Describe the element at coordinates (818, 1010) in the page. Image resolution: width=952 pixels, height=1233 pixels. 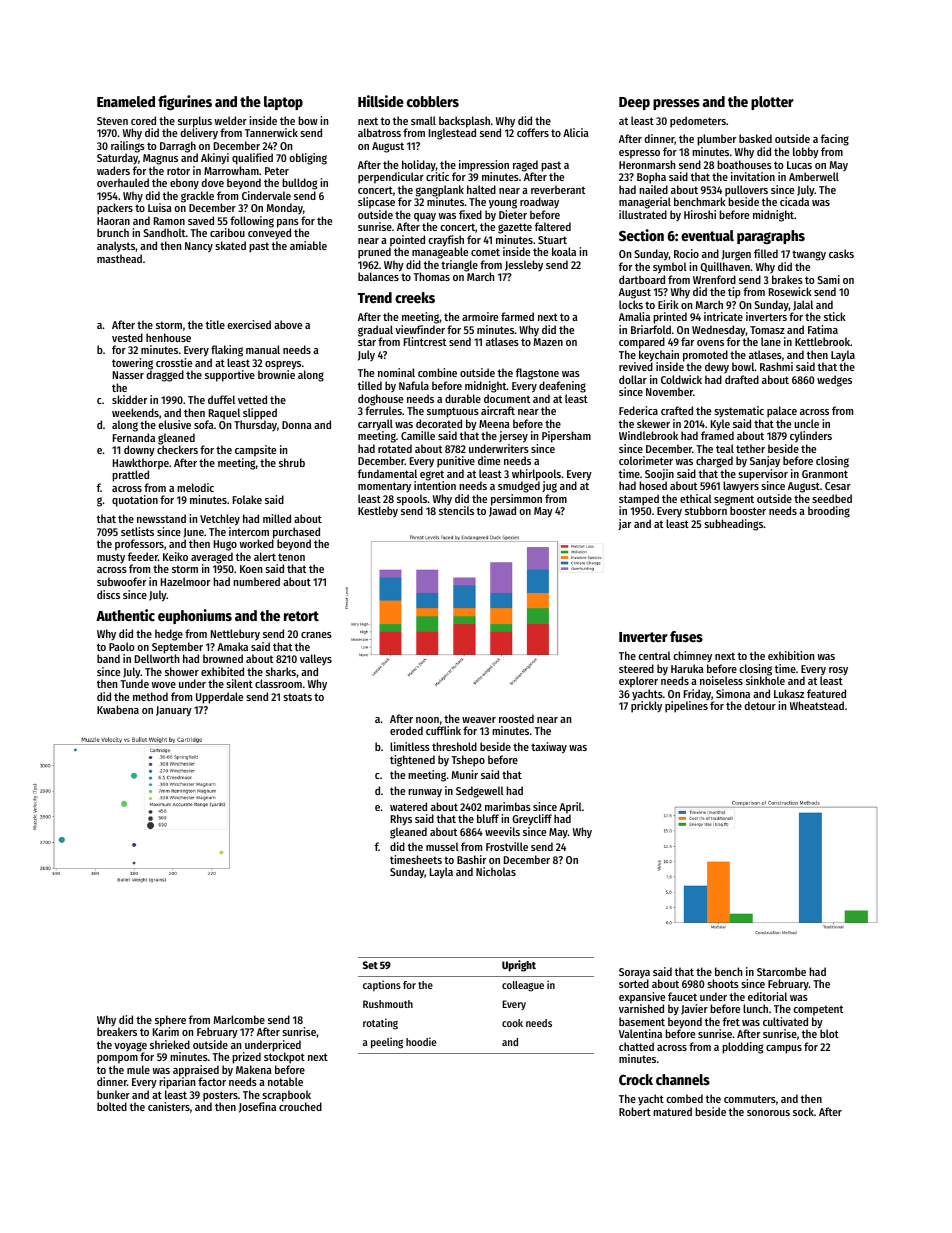
I see `competent` at that location.
